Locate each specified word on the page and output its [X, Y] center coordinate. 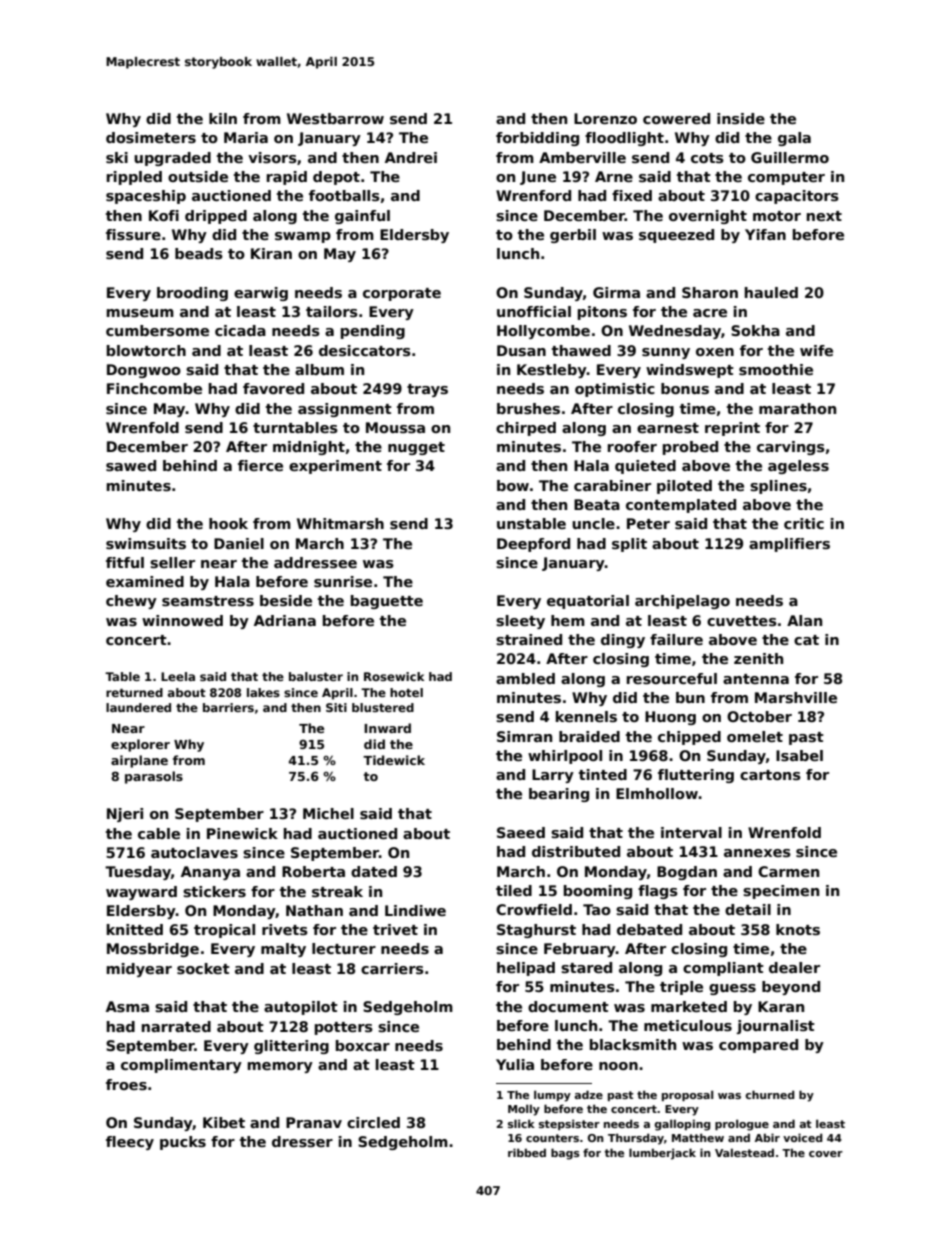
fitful [125, 562]
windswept [690, 371]
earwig [261, 294]
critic [804, 523]
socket [203, 968]
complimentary [181, 1066]
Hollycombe [543, 332]
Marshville [796, 697]
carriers [392, 968]
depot [336, 178]
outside [198, 176]
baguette [387, 602]
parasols [154, 777]
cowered [676, 118]
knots [798, 929]
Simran [524, 736]
